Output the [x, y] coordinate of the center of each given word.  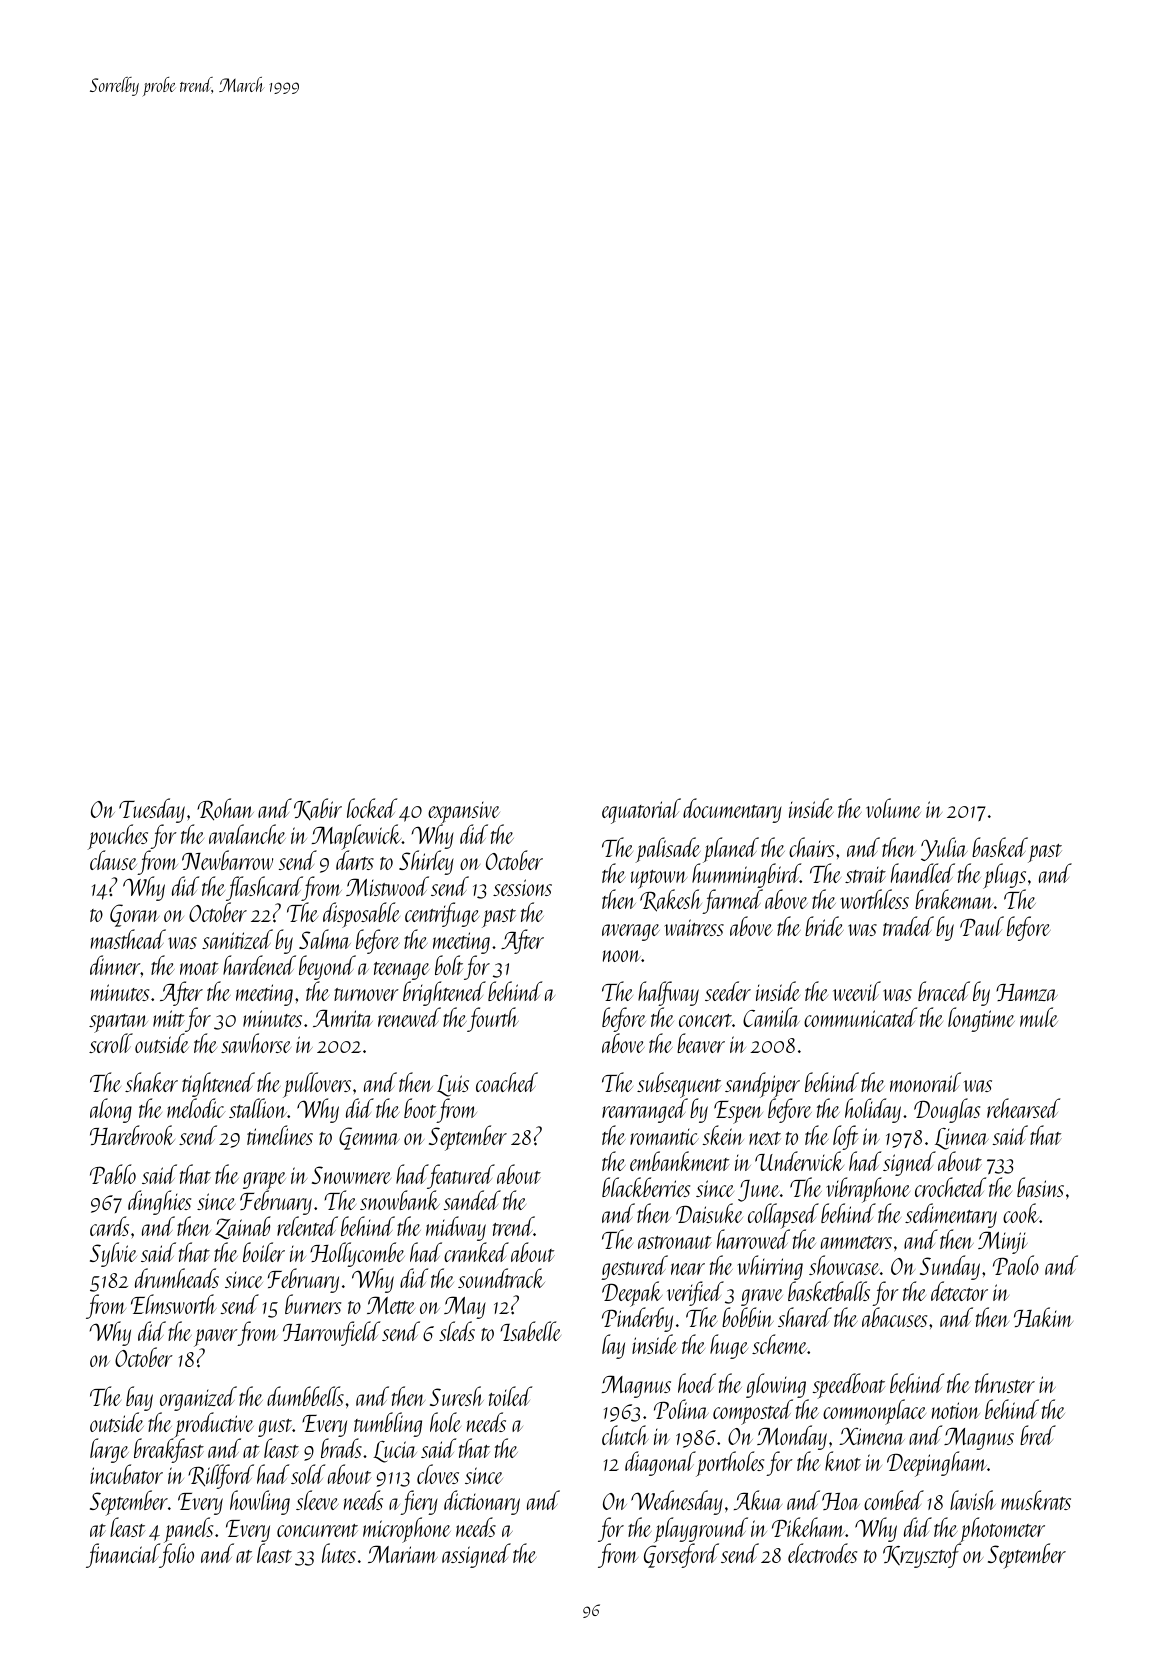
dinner [115, 965]
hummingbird [746, 877]
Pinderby [637, 1320]
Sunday [950, 1268]
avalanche [247, 834]
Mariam [403, 1554]
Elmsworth [174, 1304]
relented [307, 1226]
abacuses [894, 1317]
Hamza [1027, 992]
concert [705, 1020]
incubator [126, 1474]
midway [456, 1228]
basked [1000, 847]
